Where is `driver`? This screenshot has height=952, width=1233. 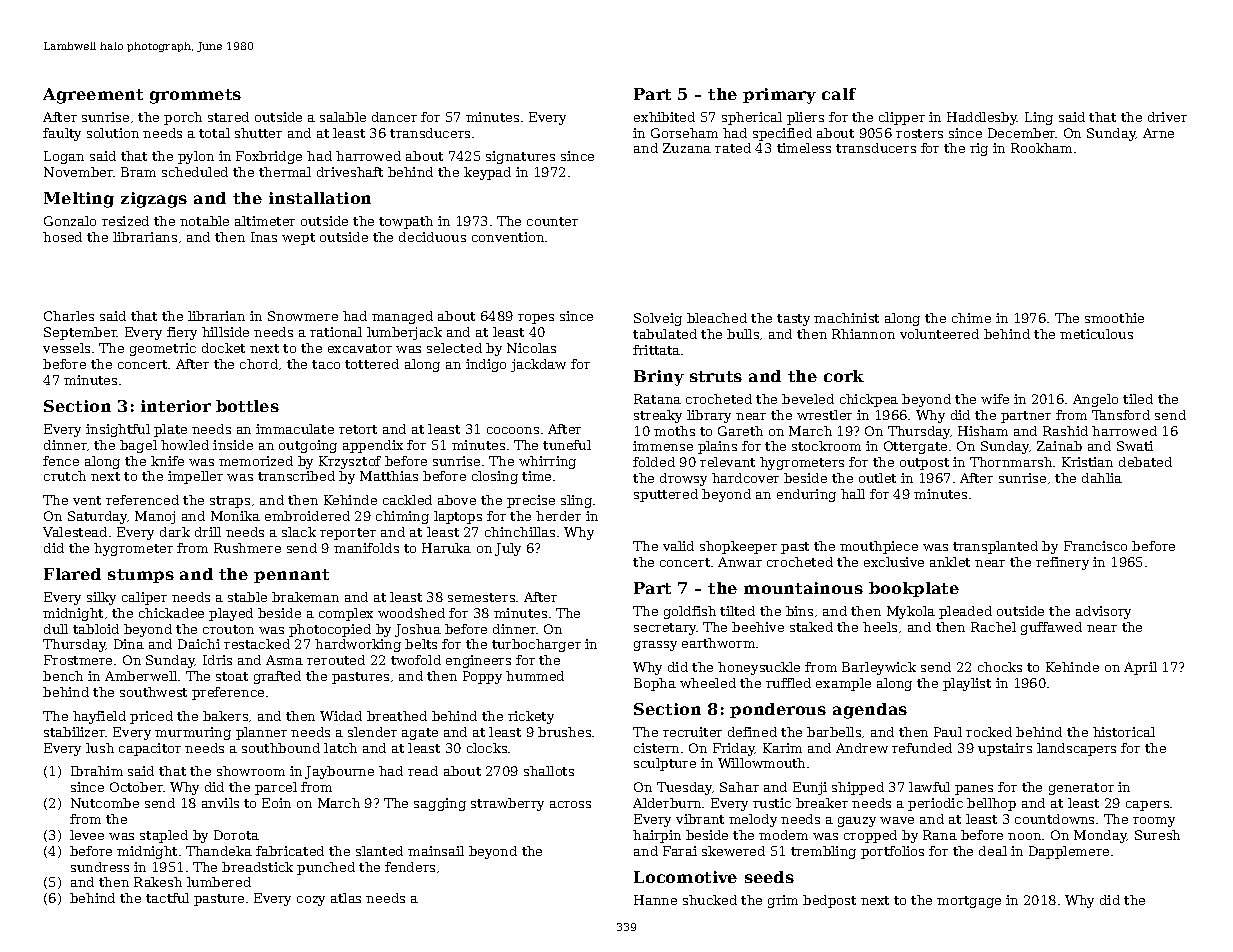 driver is located at coordinates (1167, 117).
